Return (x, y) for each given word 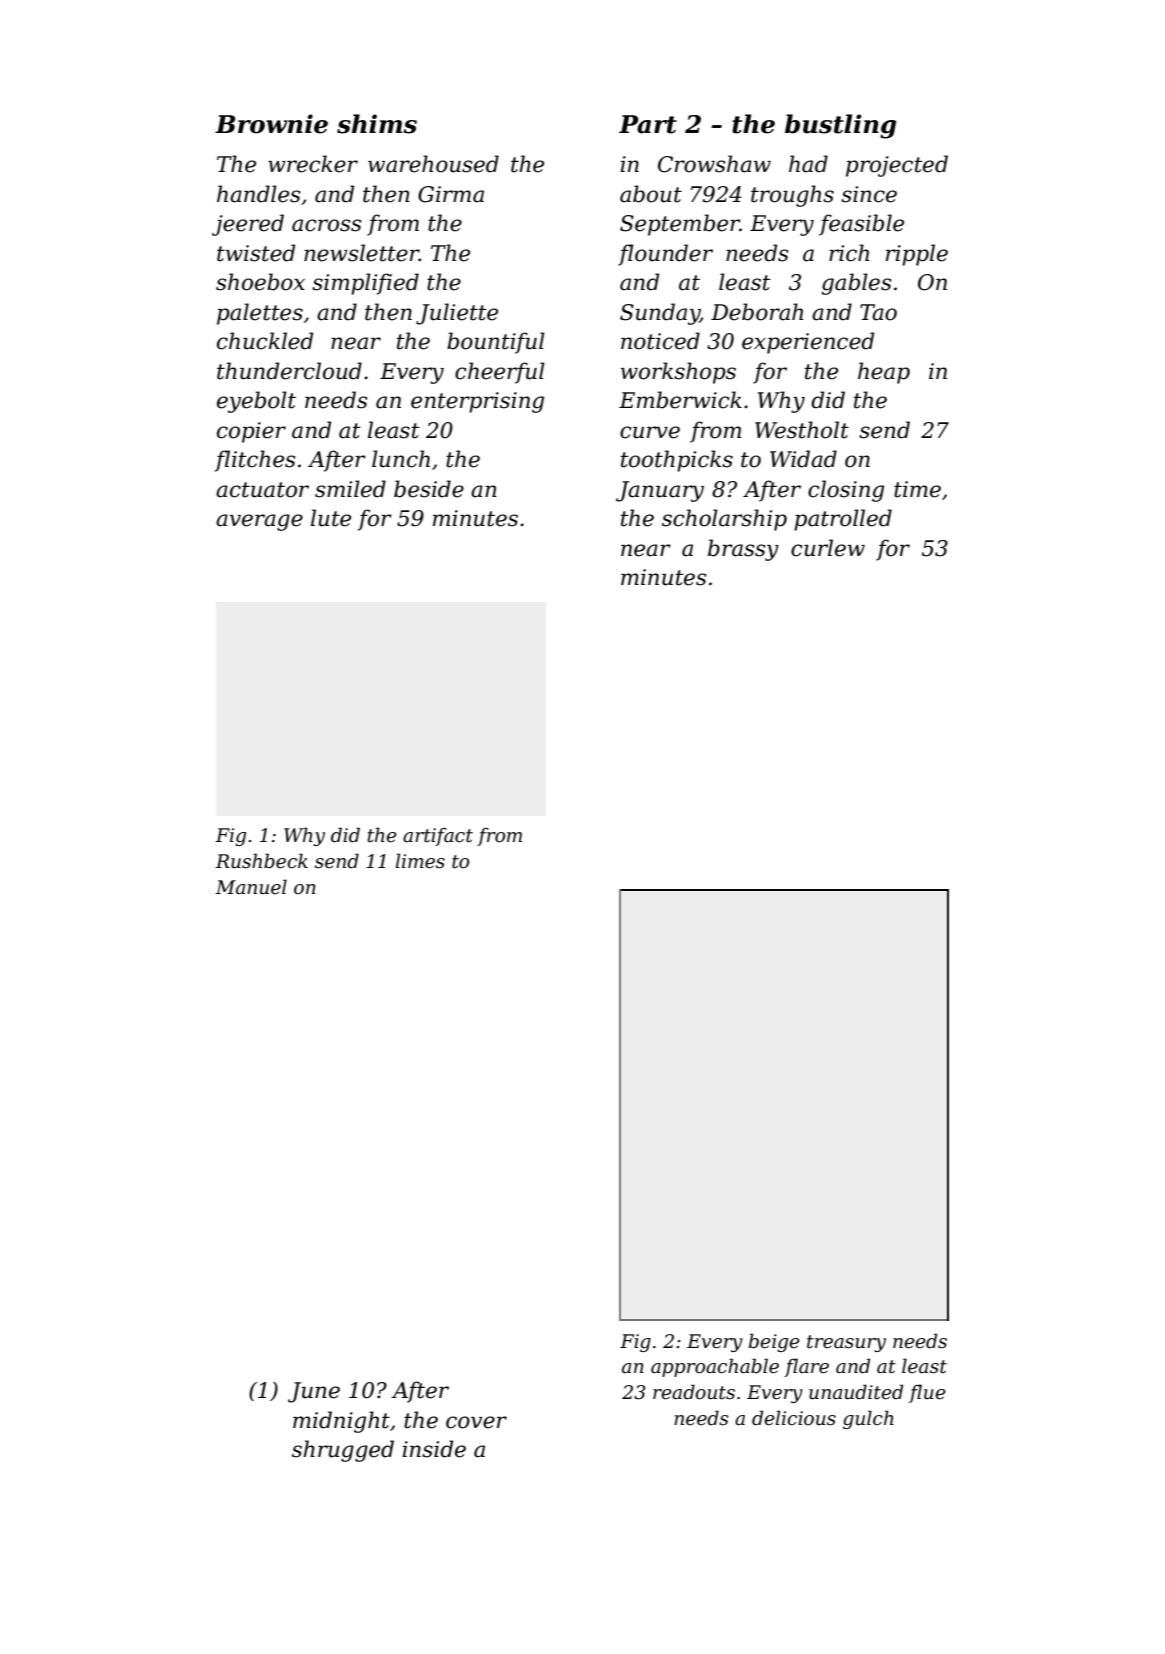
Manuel (251, 887)
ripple (917, 255)
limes (420, 861)
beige (774, 1342)
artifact (438, 837)
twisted (256, 253)
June (314, 1392)
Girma (451, 194)
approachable (715, 1367)
